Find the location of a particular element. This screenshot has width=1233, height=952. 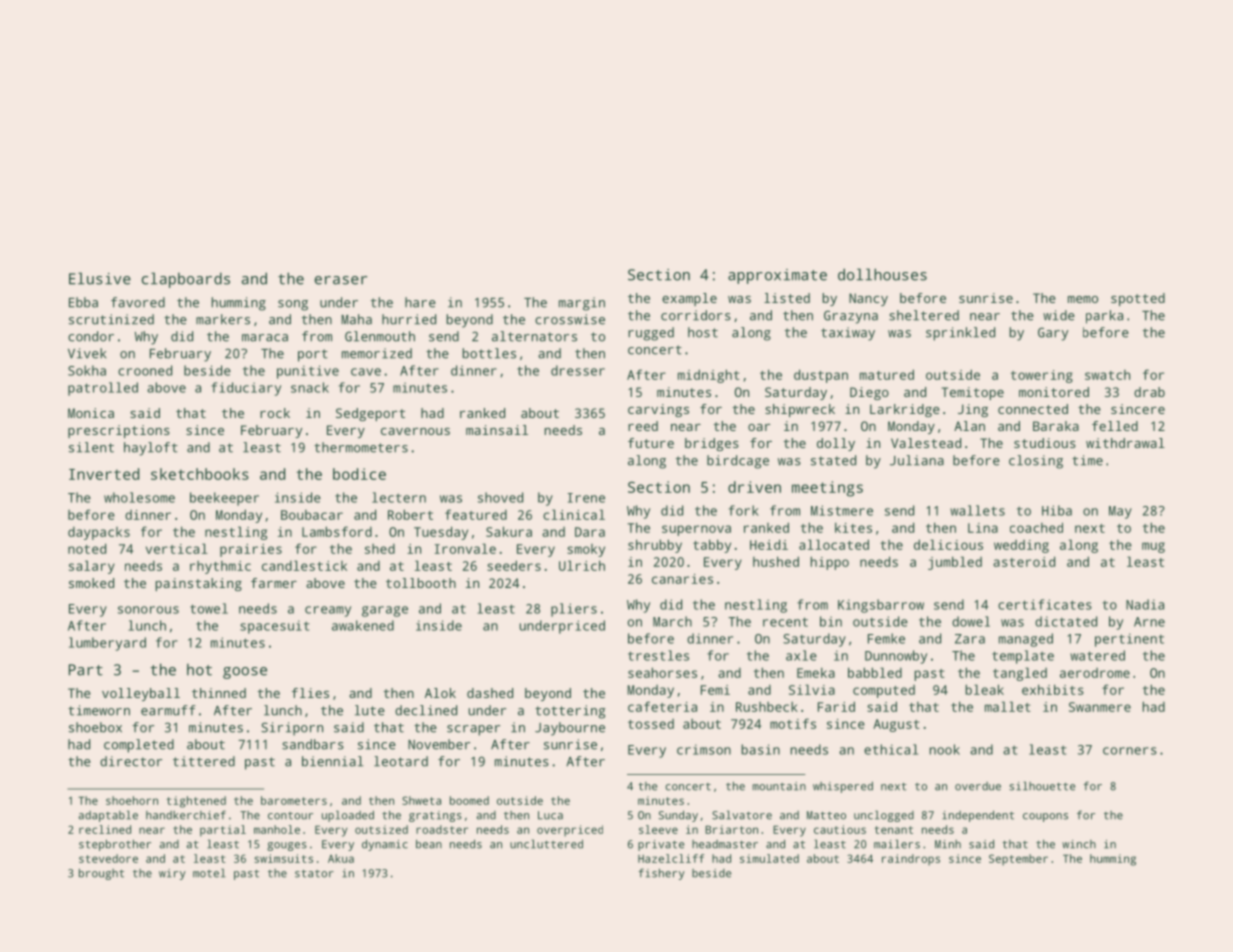

patrolled is located at coordinates (103, 389).
